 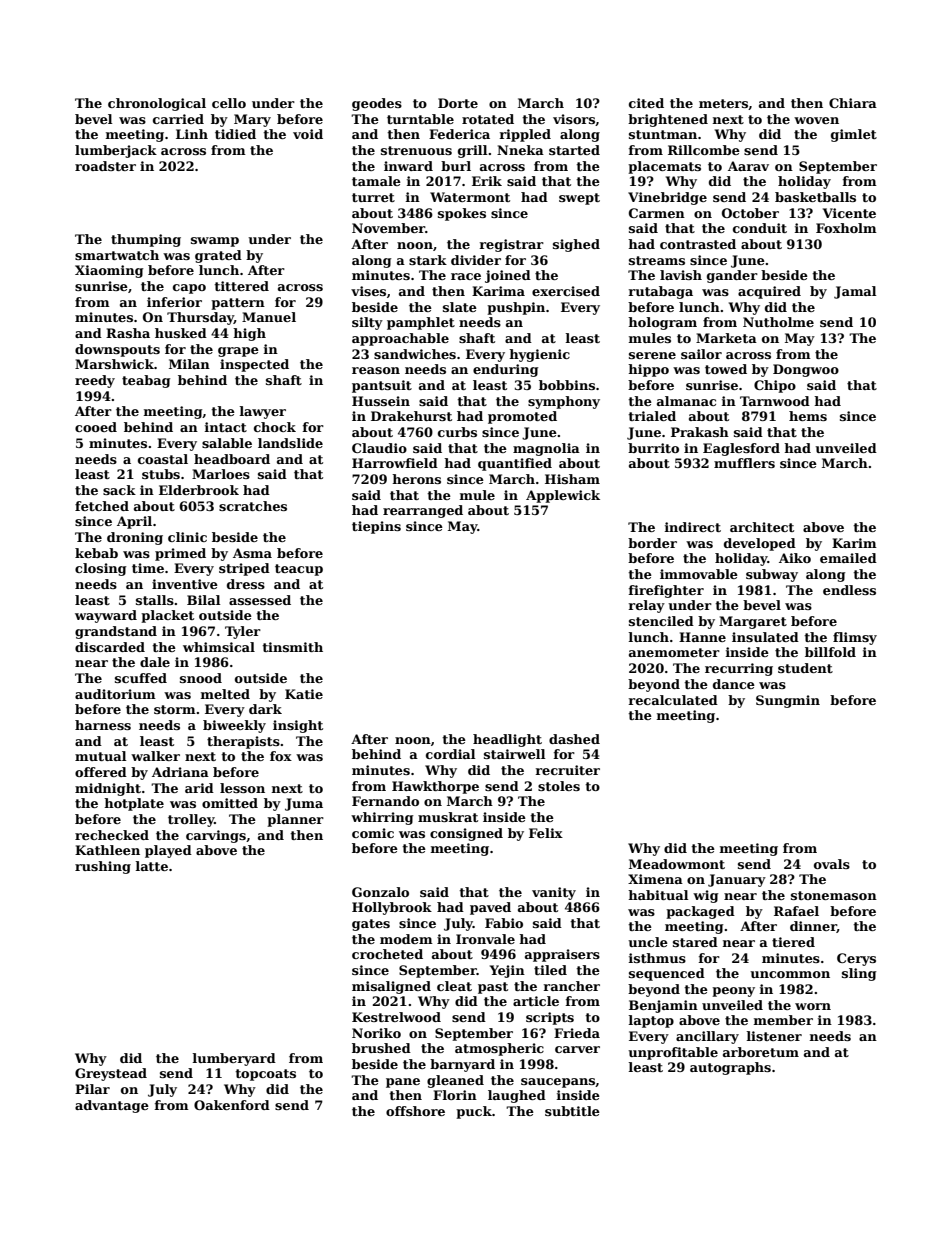 I want to click on primed, so click(x=180, y=554).
